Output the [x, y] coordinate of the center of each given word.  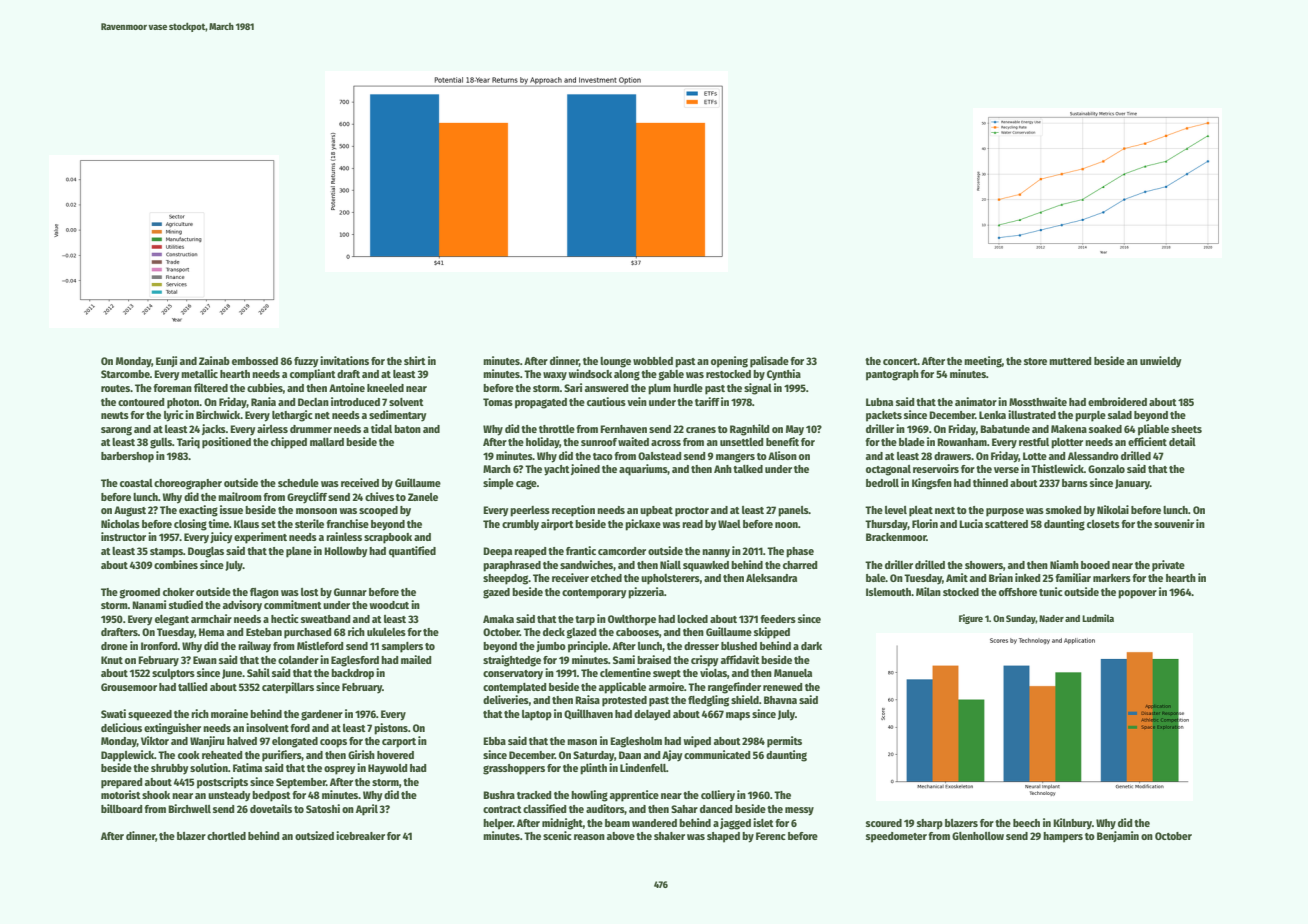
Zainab [214, 360]
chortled [226, 836]
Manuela [793, 673]
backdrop [352, 674]
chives [379, 496]
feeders [778, 619]
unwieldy [1161, 362]
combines [176, 564]
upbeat [656, 511]
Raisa [587, 699]
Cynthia [784, 375]
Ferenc [771, 836]
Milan [928, 591]
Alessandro [1093, 456]
